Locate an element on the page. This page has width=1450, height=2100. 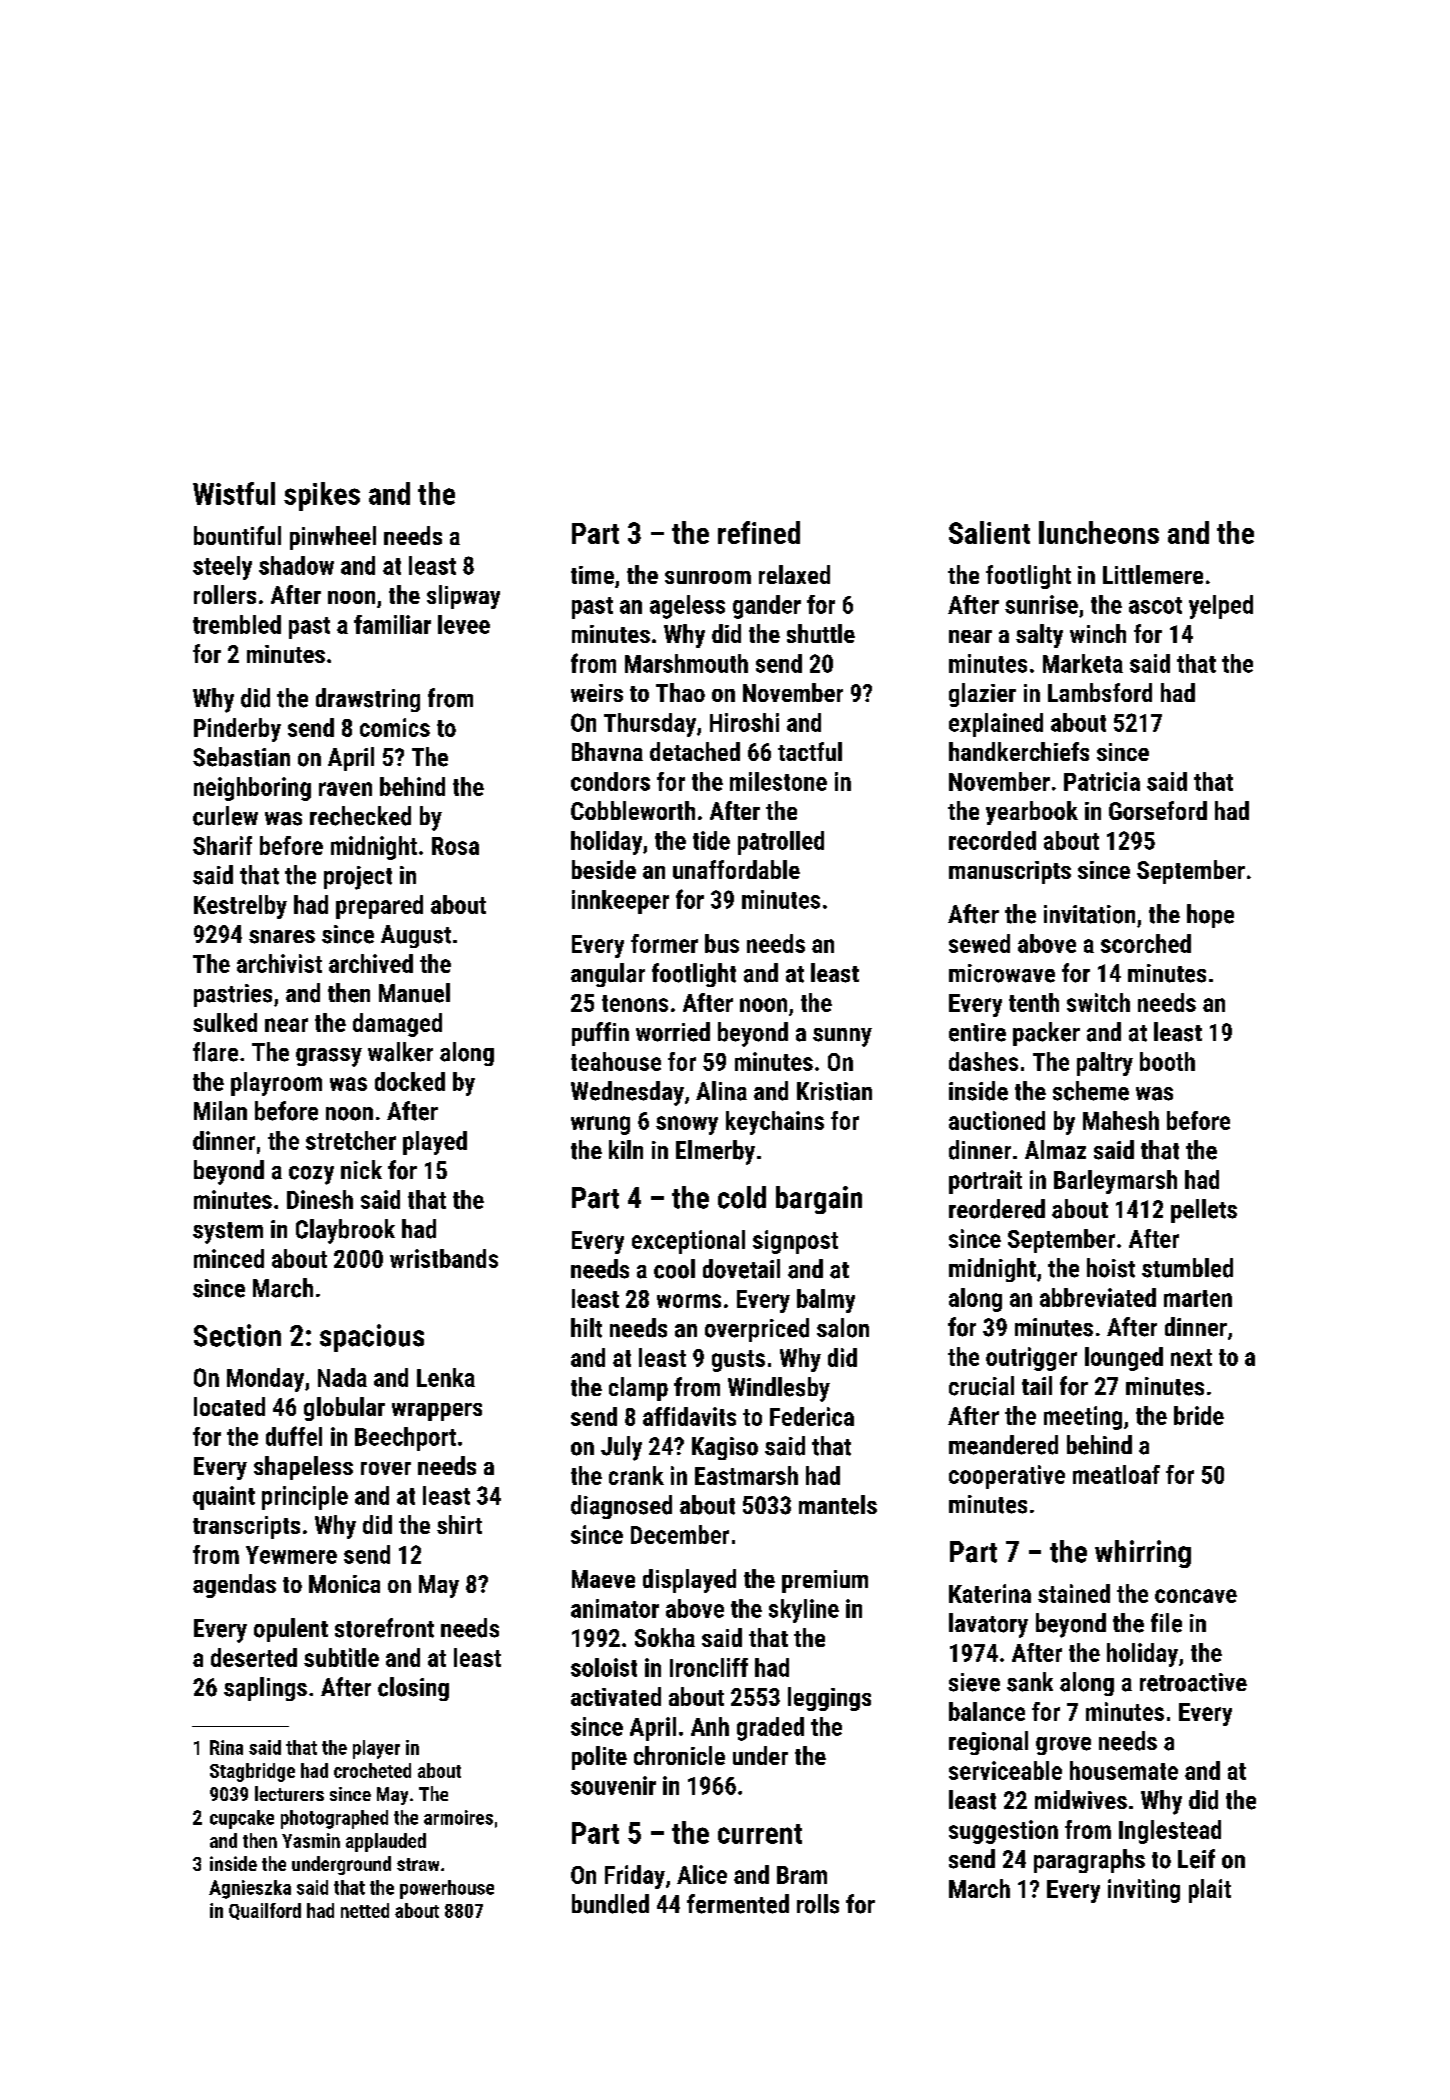
Gorseford is located at coordinates (1158, 810).
